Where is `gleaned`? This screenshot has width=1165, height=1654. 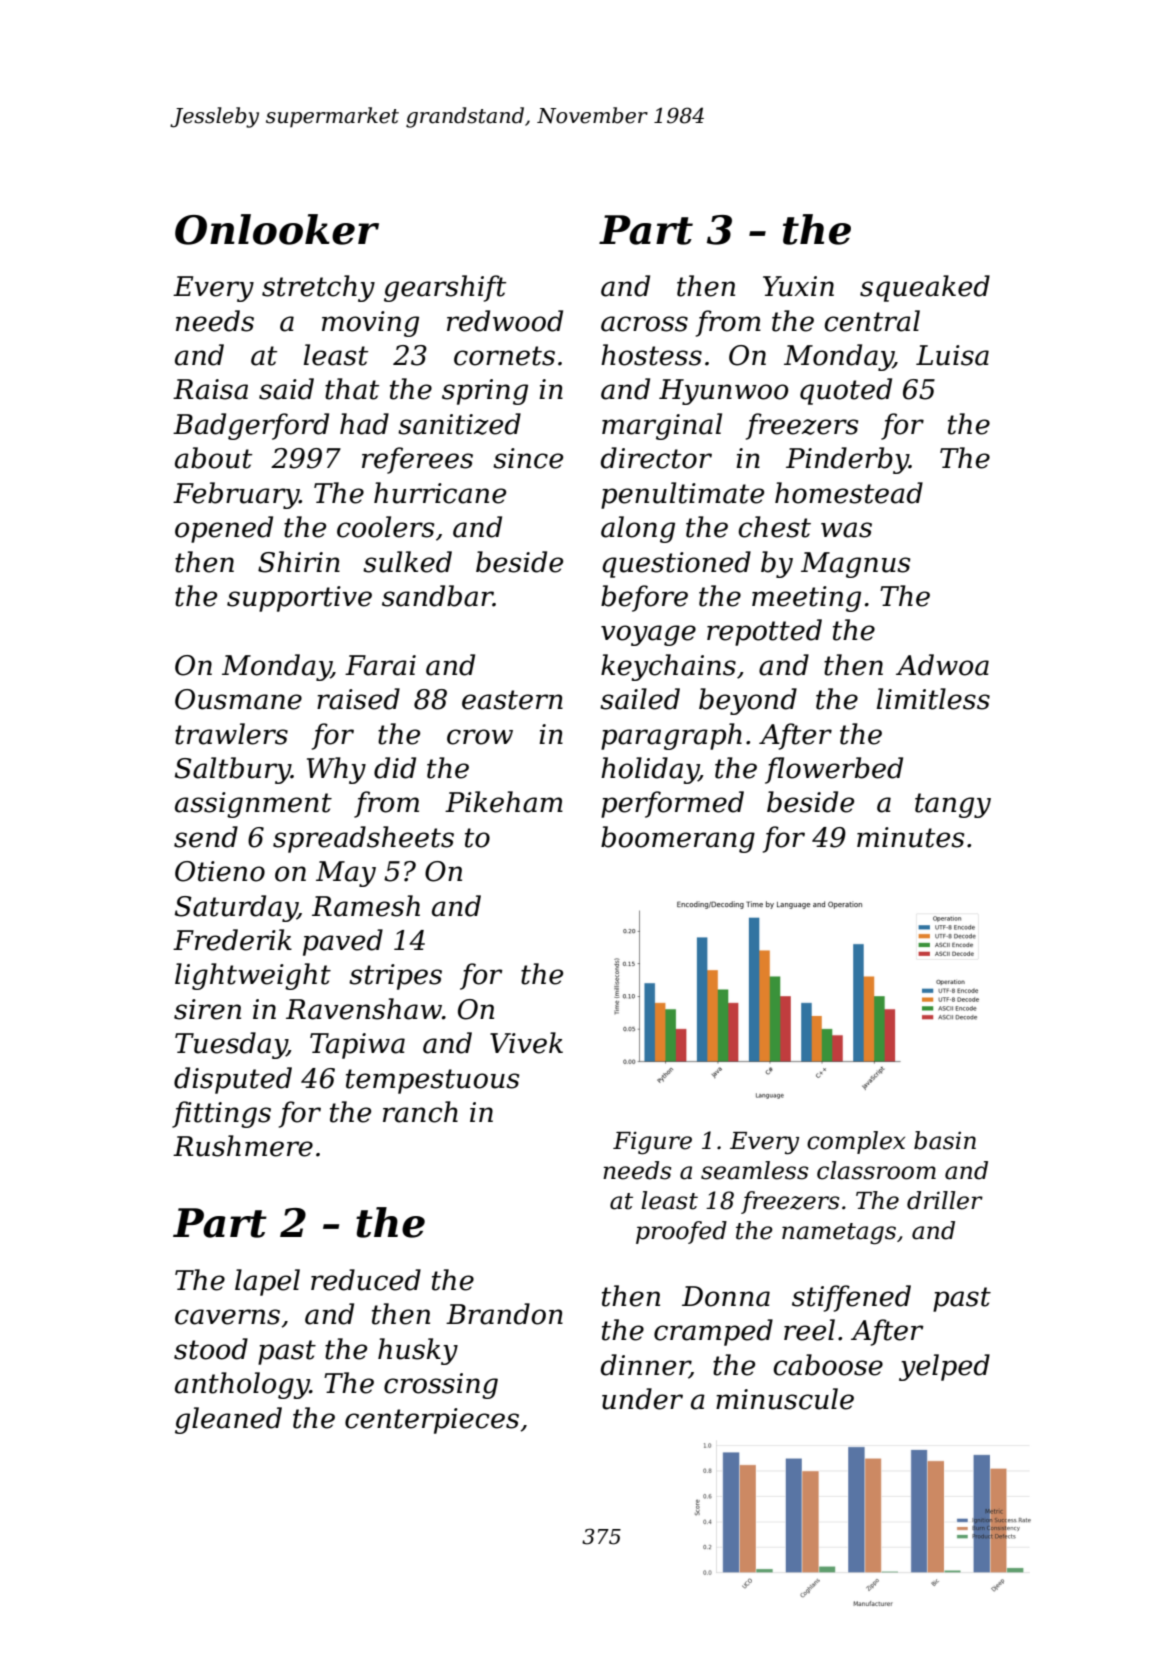 gleaned is located at coordinates (228, 1420).
